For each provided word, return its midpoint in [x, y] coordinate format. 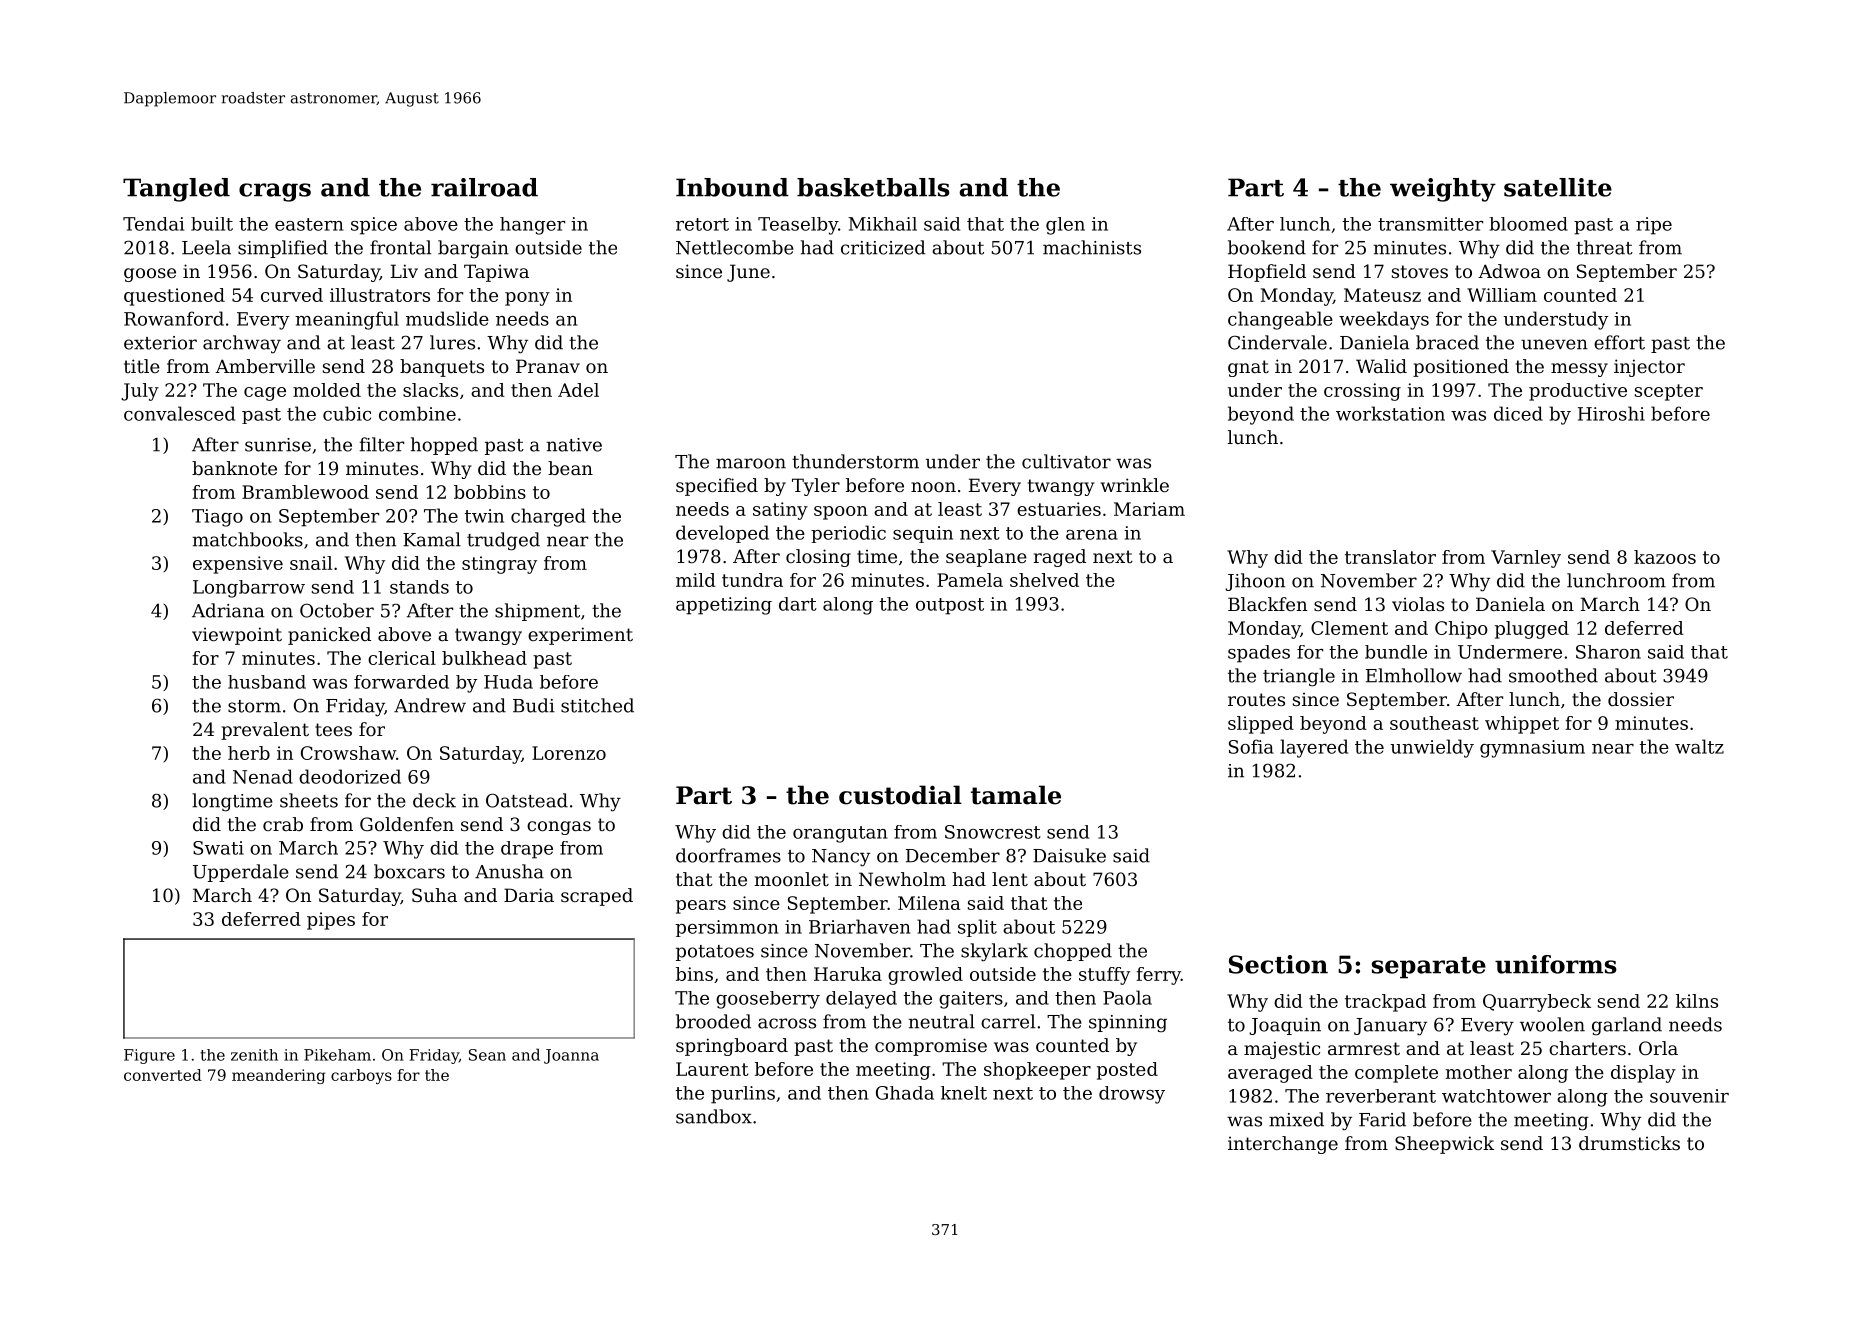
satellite [1558, 187]
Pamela [970, 580]
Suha [434, 895]
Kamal [432, 539]
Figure [149, 1056]
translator [1390, 557]
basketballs [873, 187]
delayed [861, 1000]
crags [275, 192]
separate [1429, 968]
